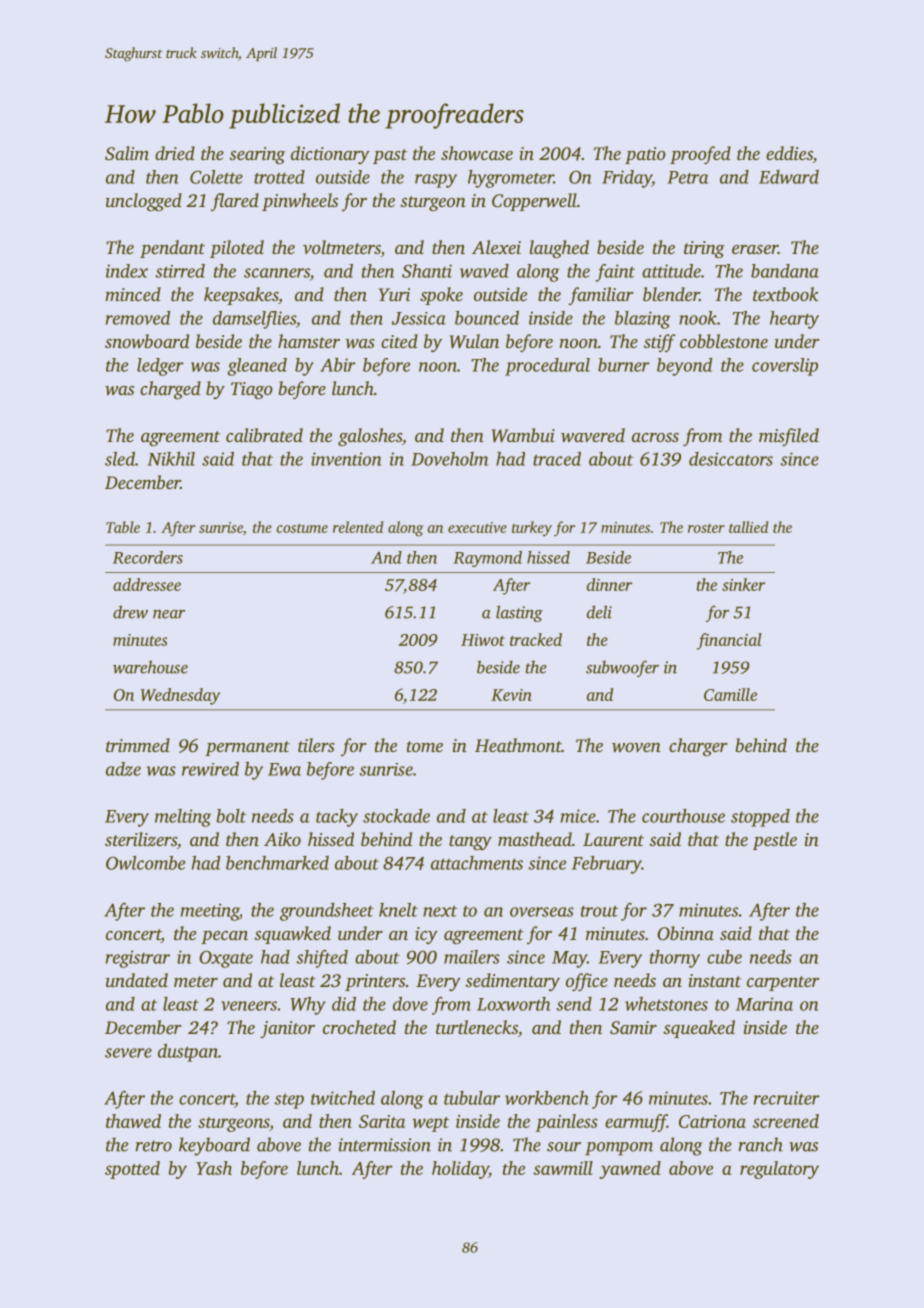 The image size is (924, 1308). What do you see at coordinates (150, 667) in the document?
I see `warehouse` at bounding box center [150, 667].
